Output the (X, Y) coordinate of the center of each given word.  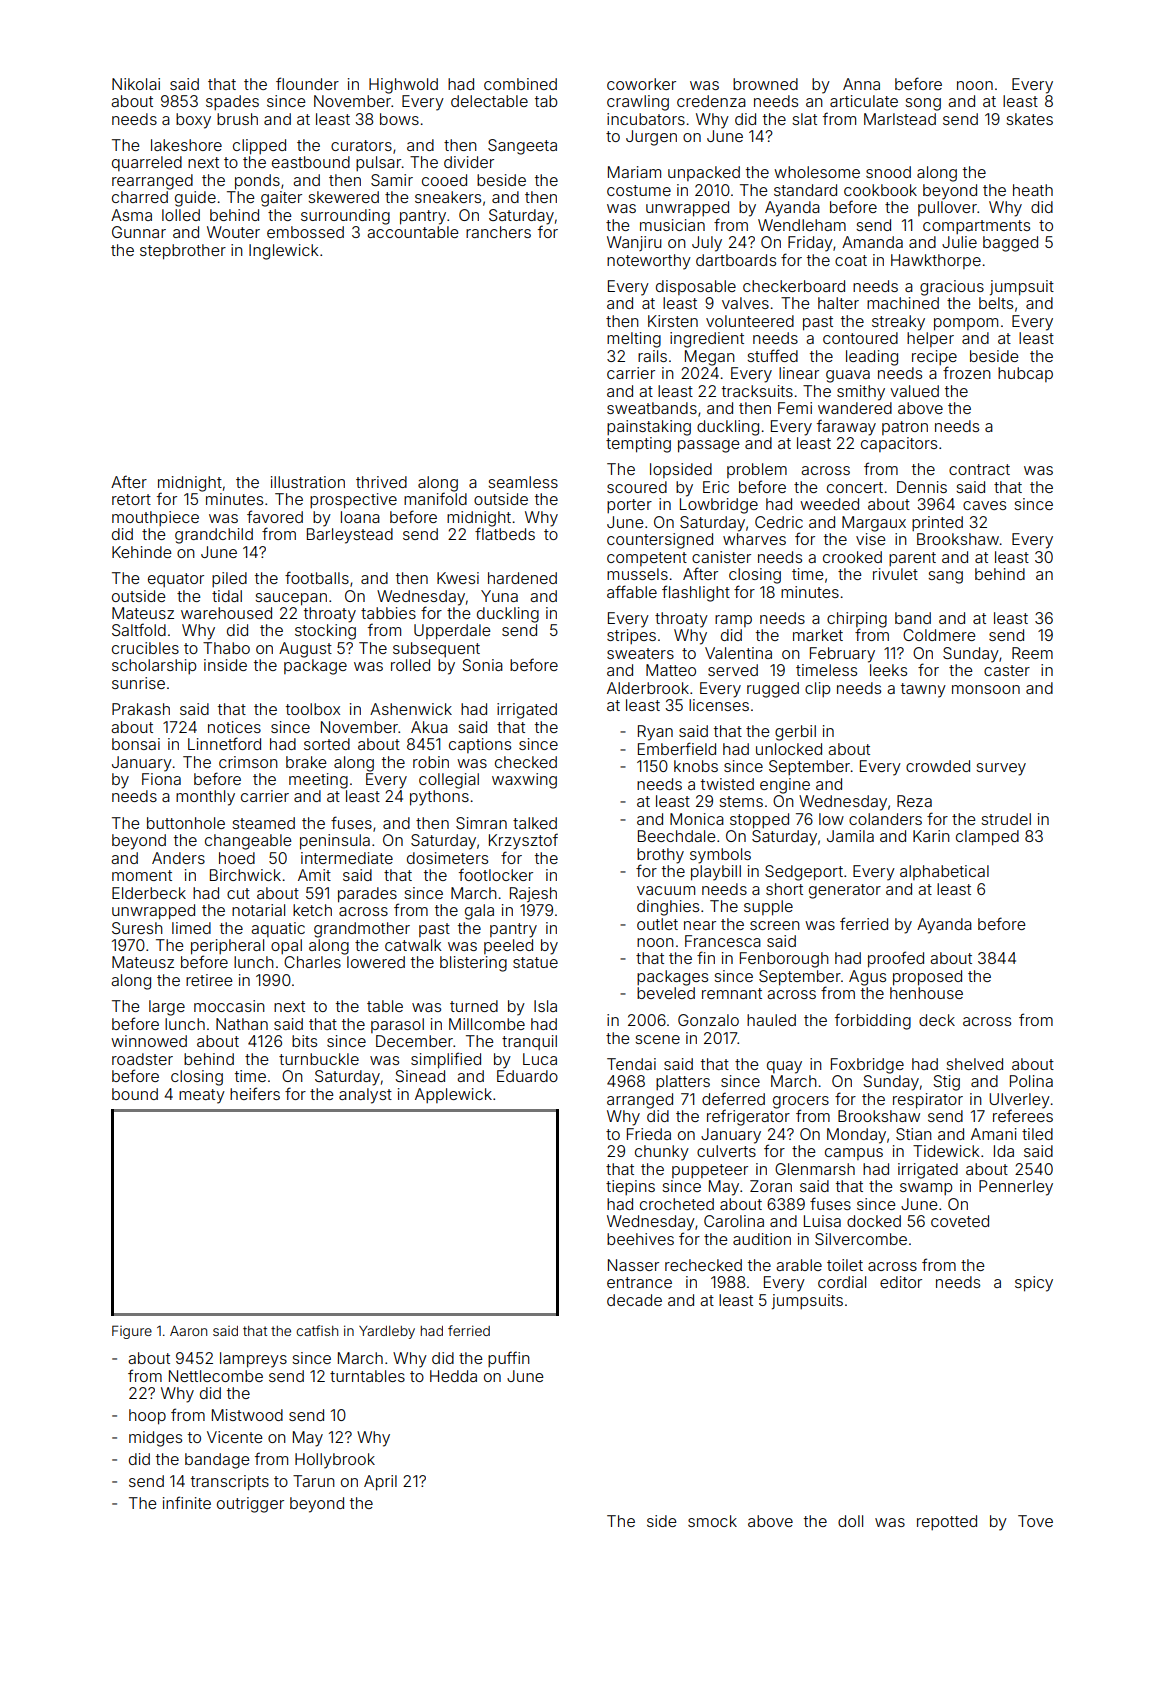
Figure (132, 1332)
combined (520, 84)
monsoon (986, 689)
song (923, 104)
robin (431, 762)
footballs (317, 577)
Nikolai (136, 84)
